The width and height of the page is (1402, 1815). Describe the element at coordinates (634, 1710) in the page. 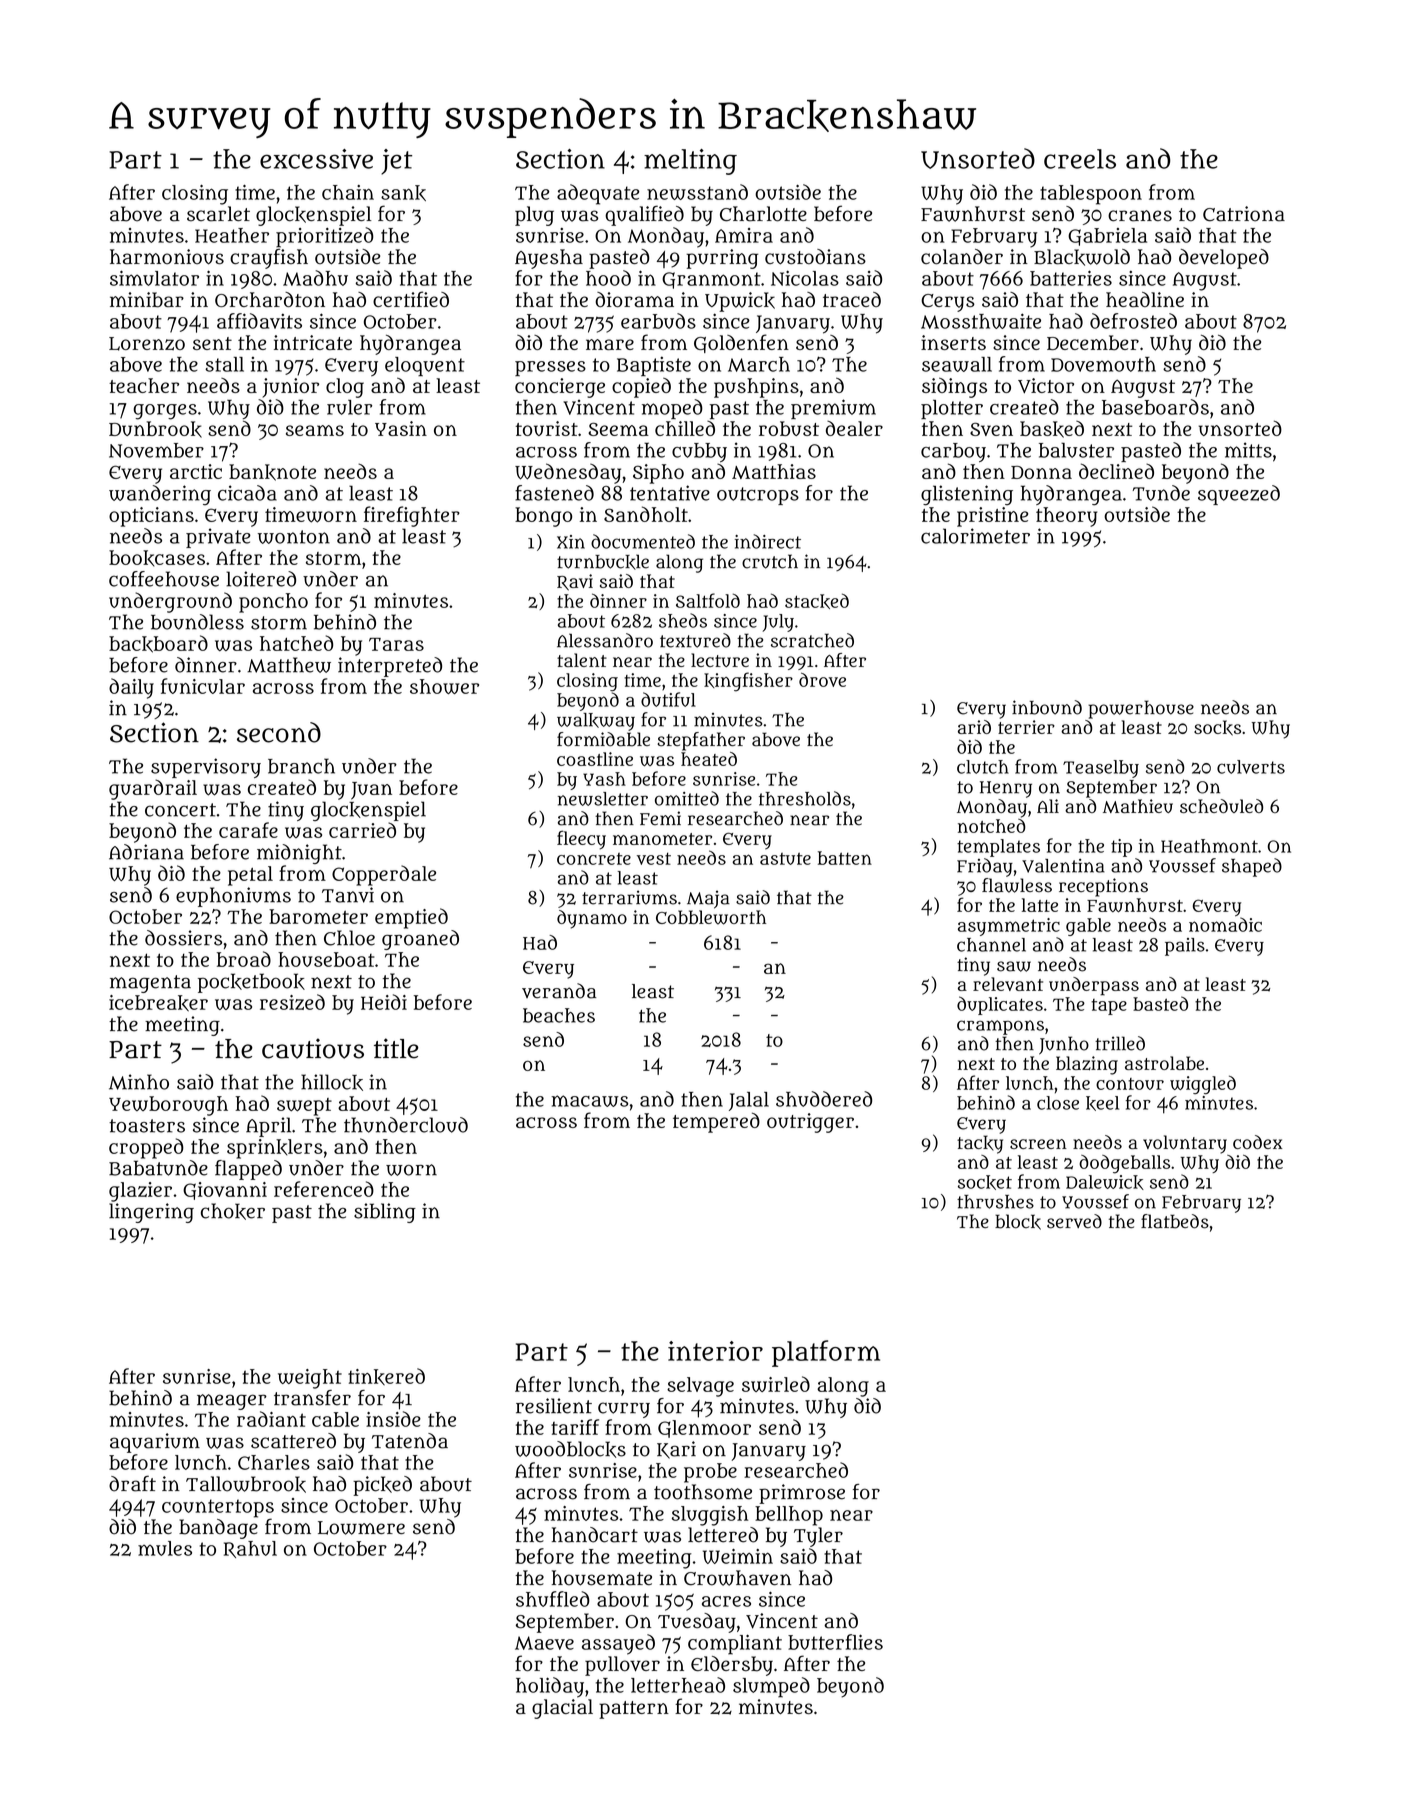

I see `pattern` at that location.
